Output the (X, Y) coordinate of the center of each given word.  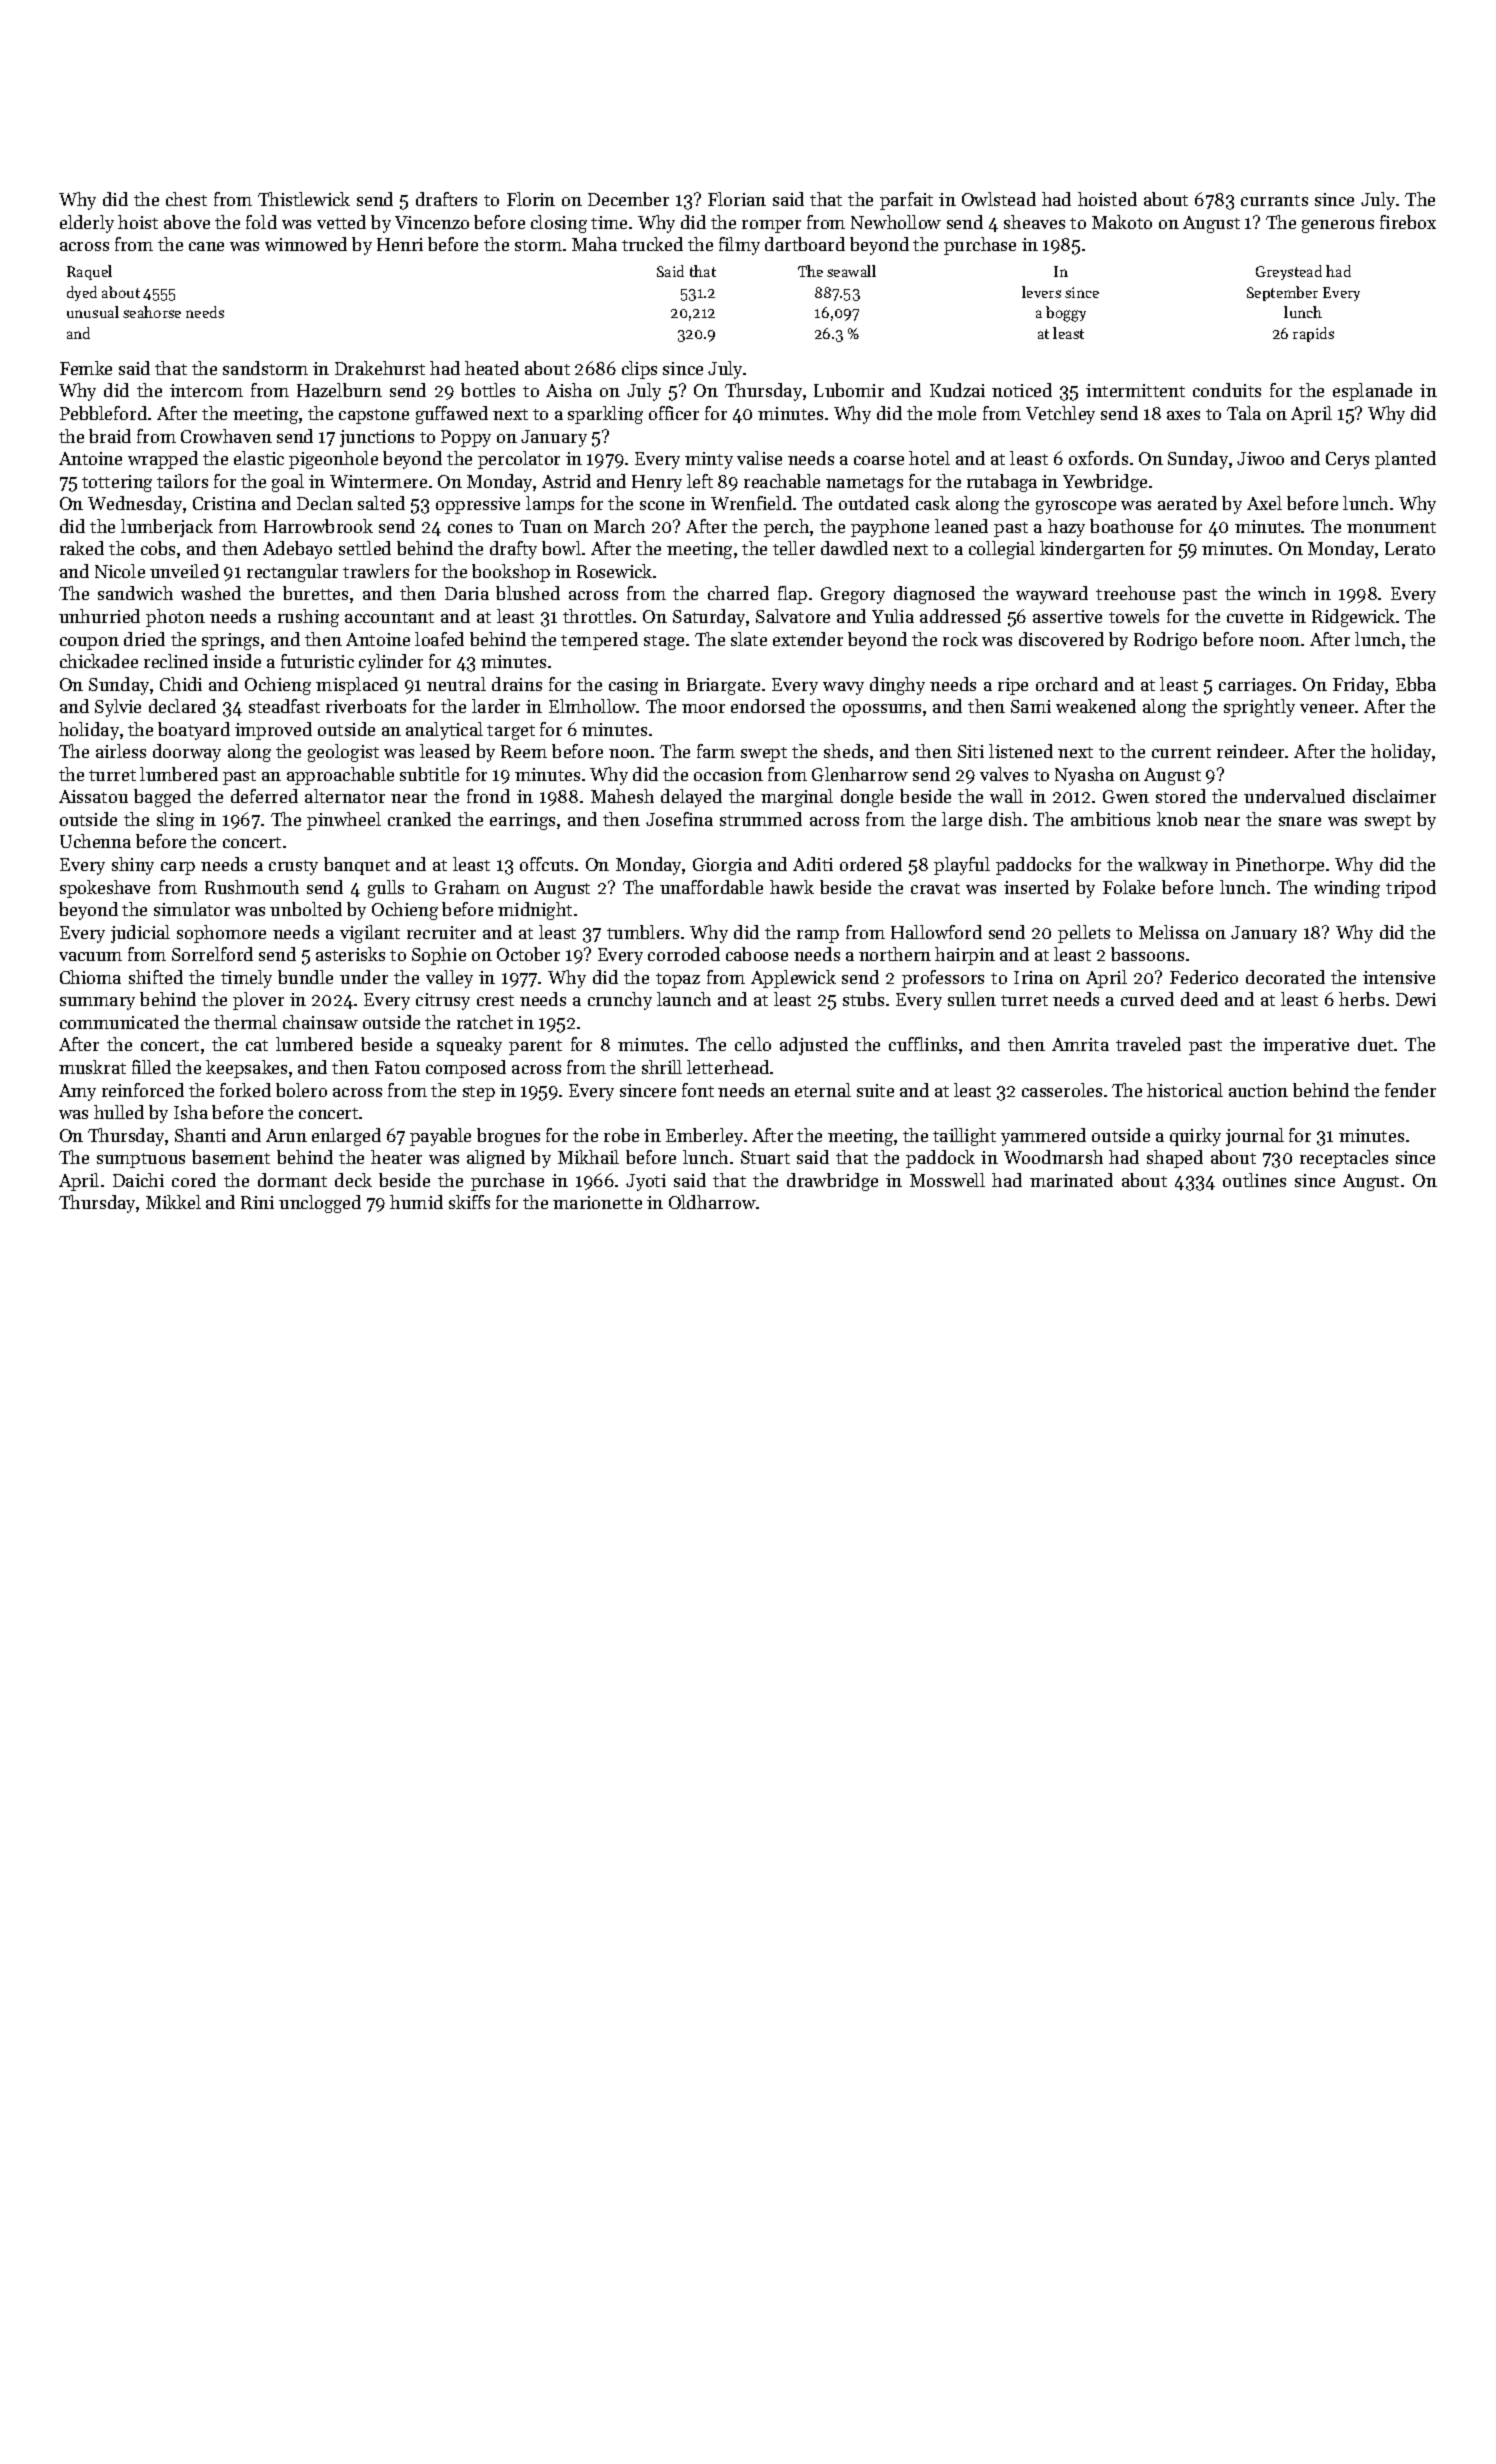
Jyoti (646, 1182)
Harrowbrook (318, 526)
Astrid (566, 481)
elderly (87, 224)
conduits (1227, 390)
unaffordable (711, 887)
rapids (1313, 334)
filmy (739, 246)
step (479, 1093)
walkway (1173, 866)
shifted (156, 977)
